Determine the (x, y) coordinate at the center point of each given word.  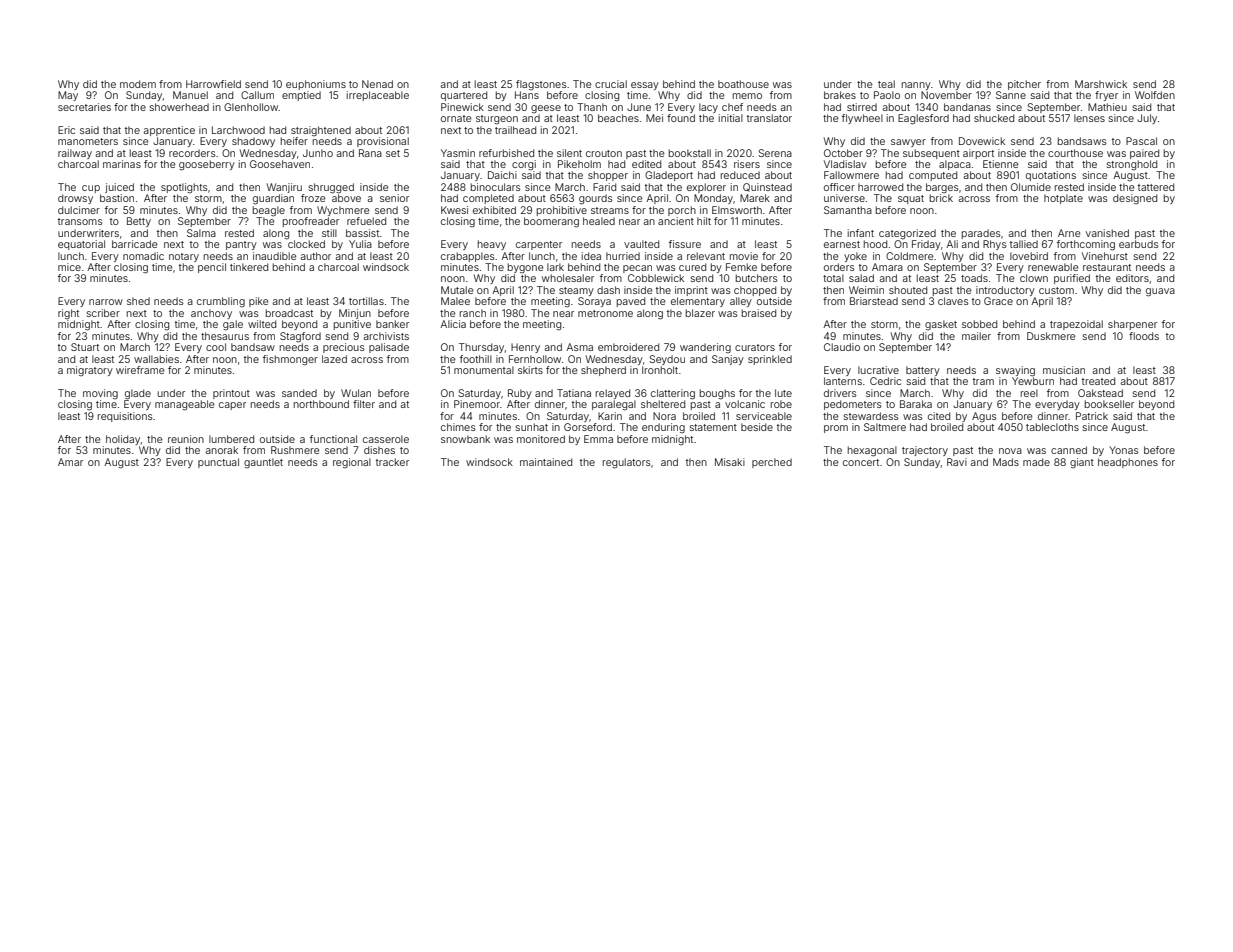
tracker (392, 462)
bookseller (1109, 404)
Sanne (1011, 95)
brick (941, 198)
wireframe (140, 370)
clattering (673, 394)
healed (599, 221)
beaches (618, 118)
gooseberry (207, 165)
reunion (186, 439)
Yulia (360, 244)
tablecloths (1052, 427)
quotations (1051, 176)
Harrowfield (213, 84)
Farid (604, 187)
